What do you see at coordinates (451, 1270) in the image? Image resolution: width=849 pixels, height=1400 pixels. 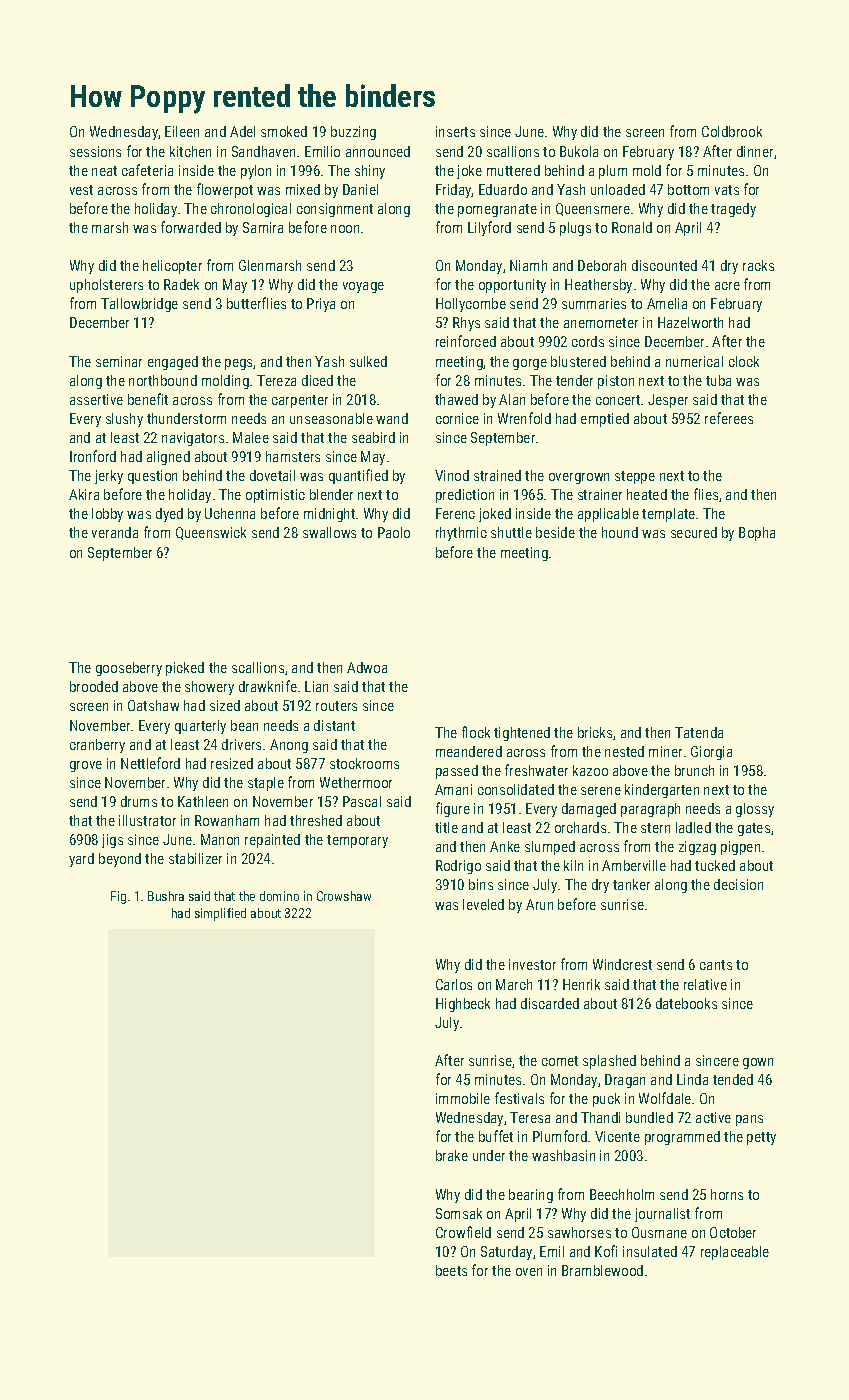 I see `beets` at bounding box center [451, 1270].
